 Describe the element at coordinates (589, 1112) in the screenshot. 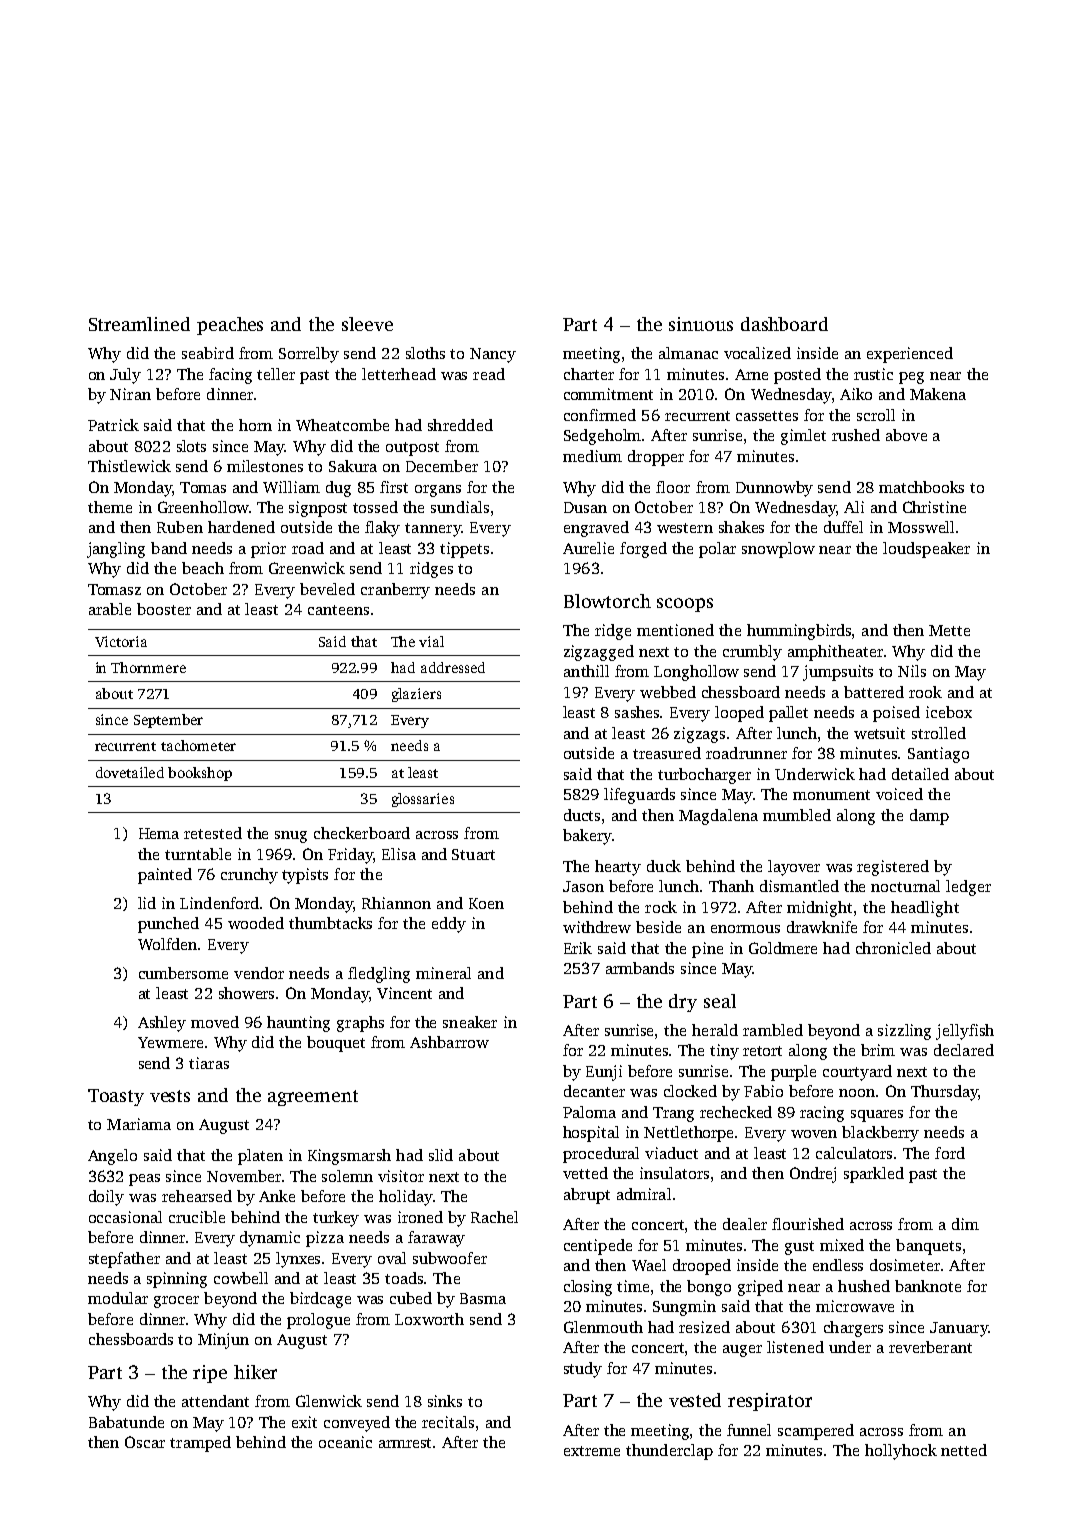

I see `Paloma` at that location.
